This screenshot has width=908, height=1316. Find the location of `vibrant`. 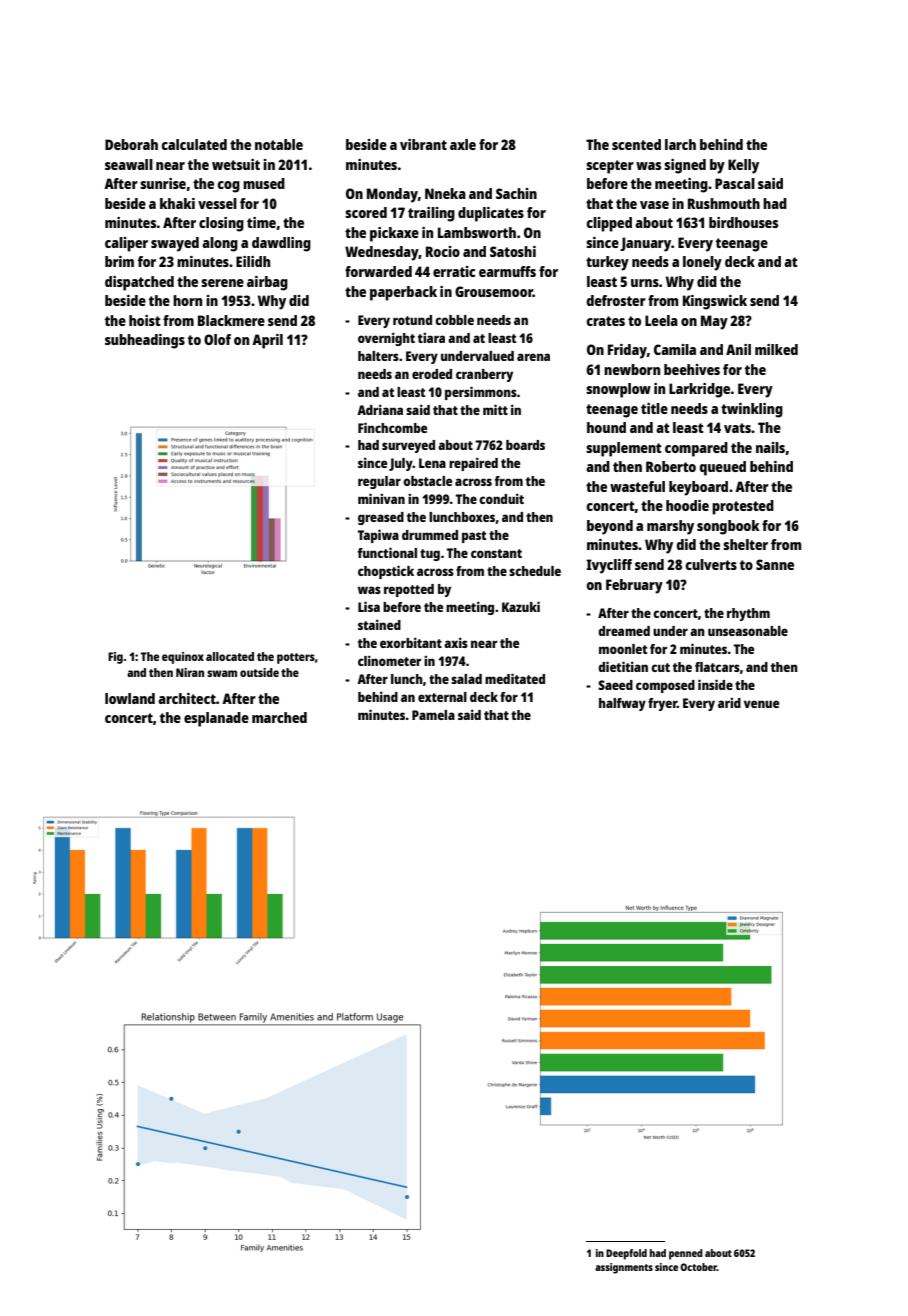

vibrant is located at coordinates (423, 144).
